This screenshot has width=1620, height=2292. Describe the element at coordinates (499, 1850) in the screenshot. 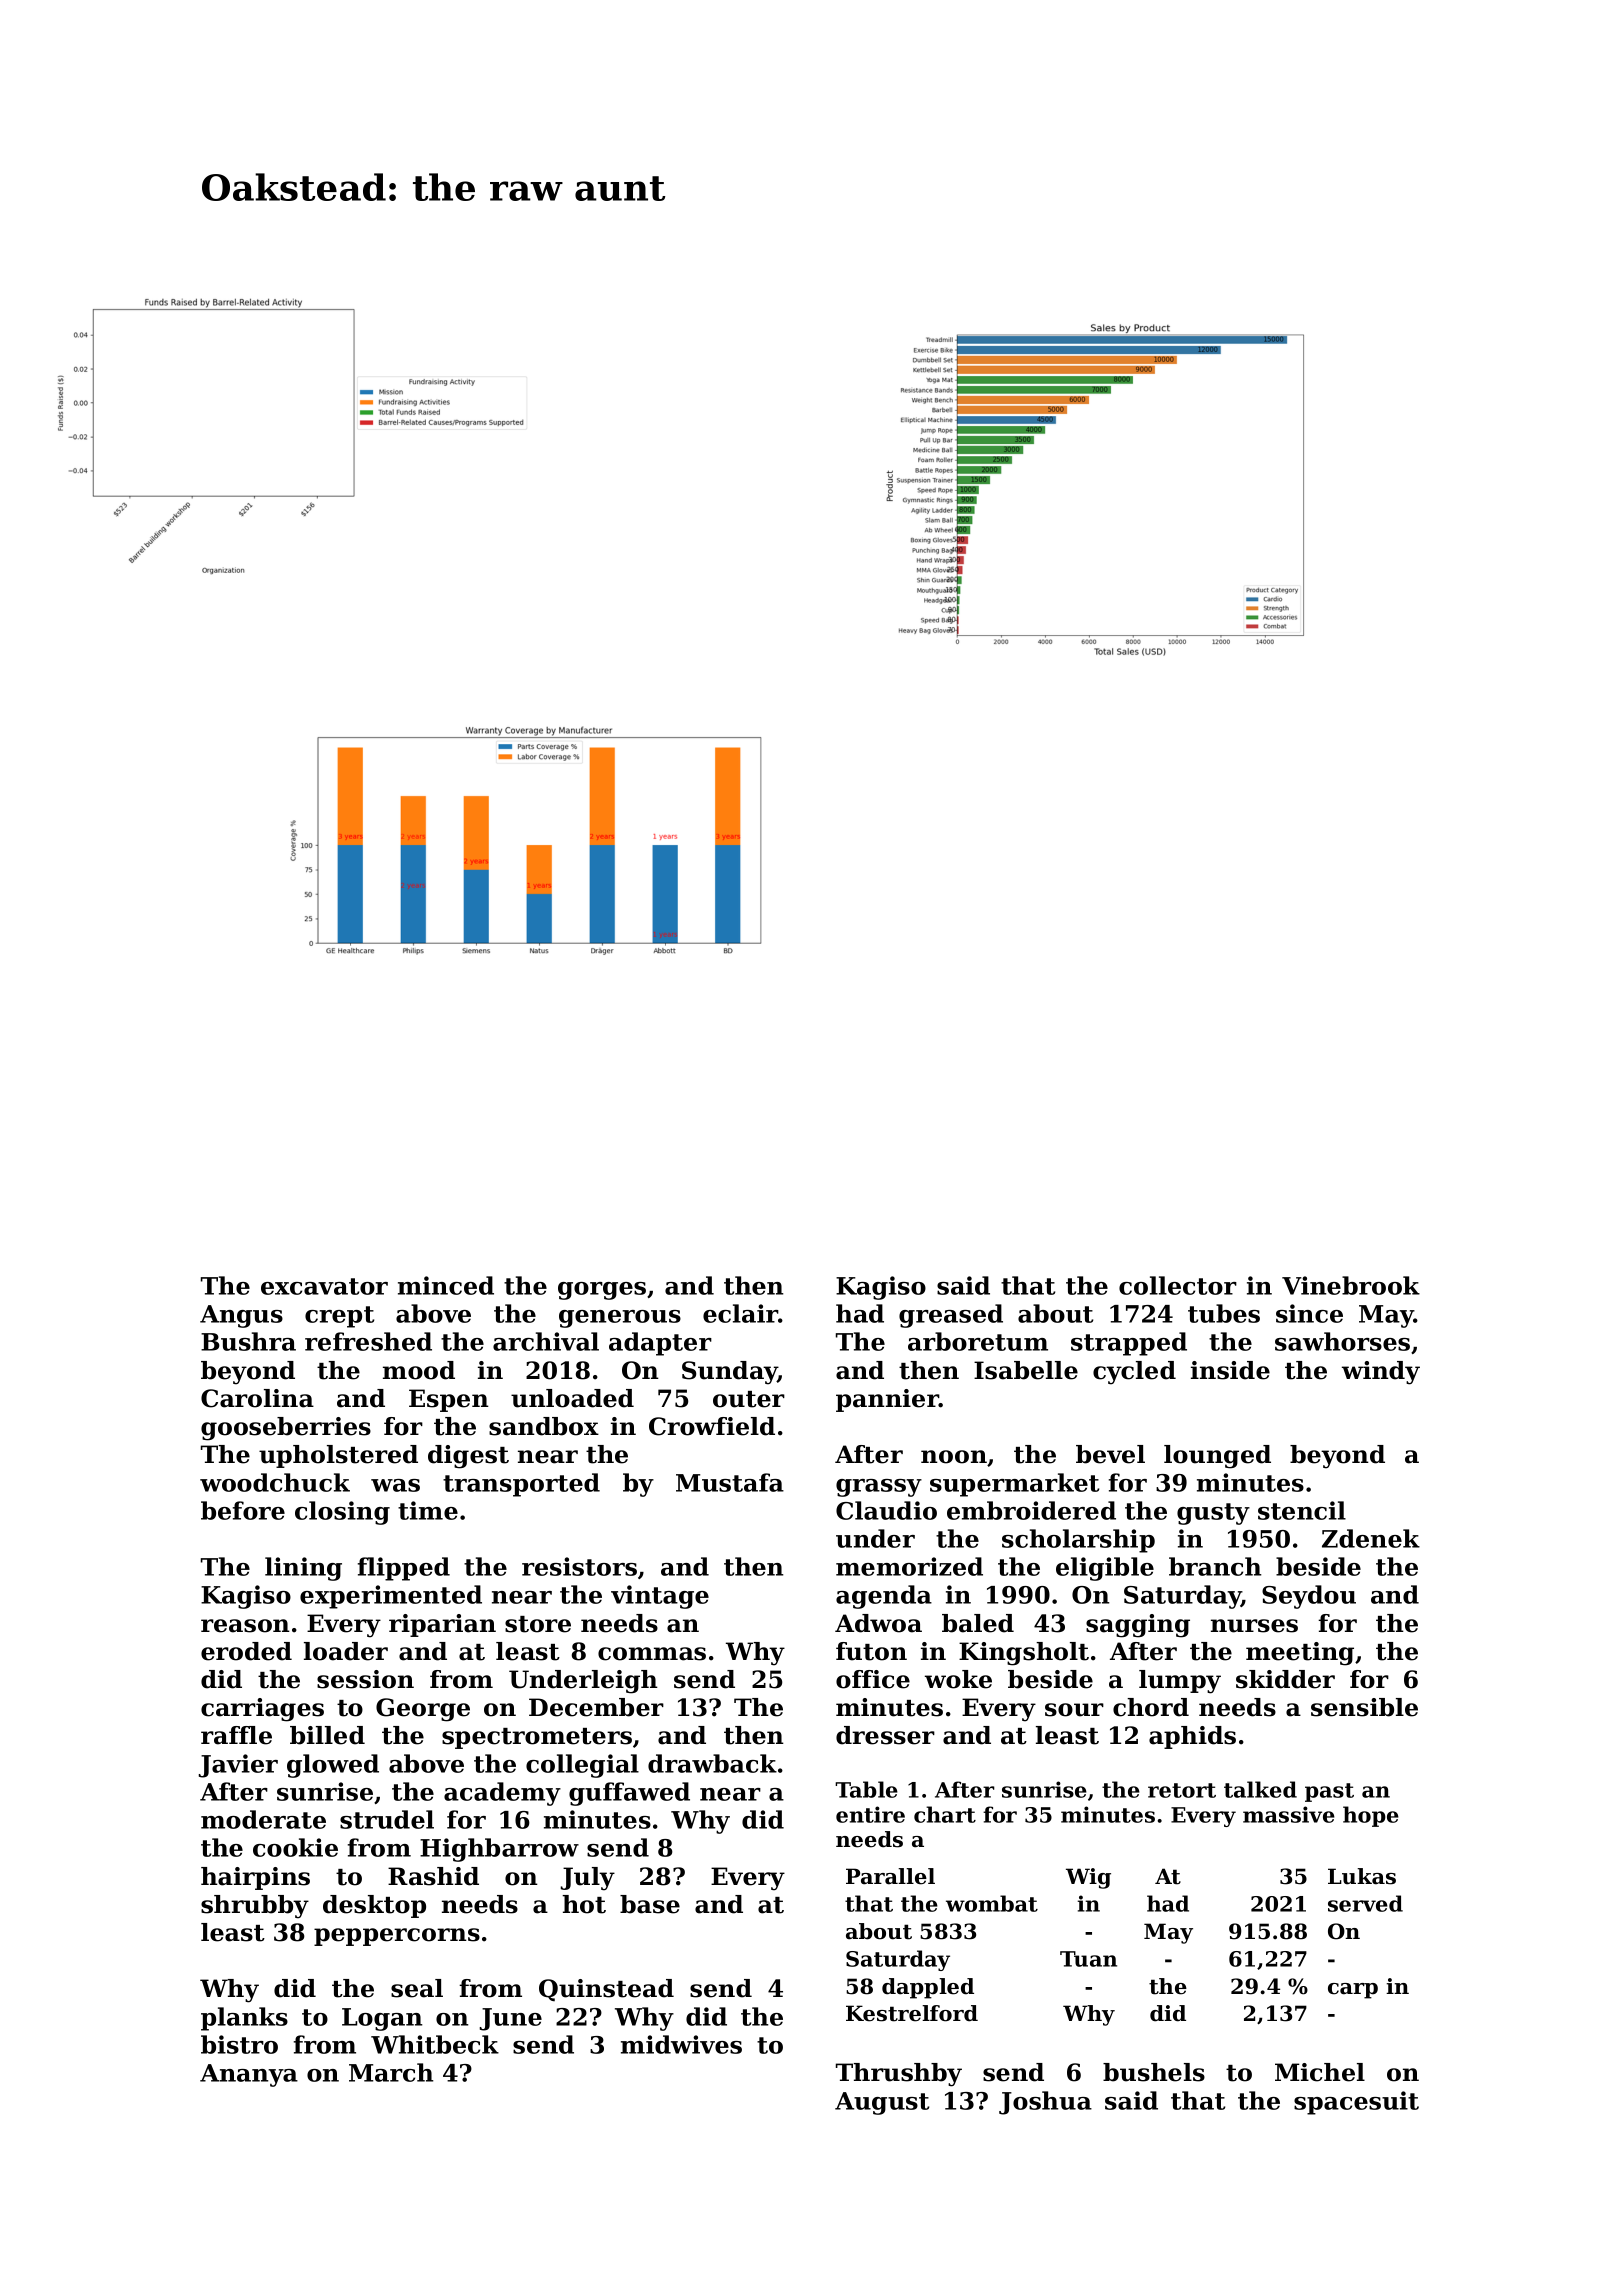

I see `Highbarrow` at that location.
